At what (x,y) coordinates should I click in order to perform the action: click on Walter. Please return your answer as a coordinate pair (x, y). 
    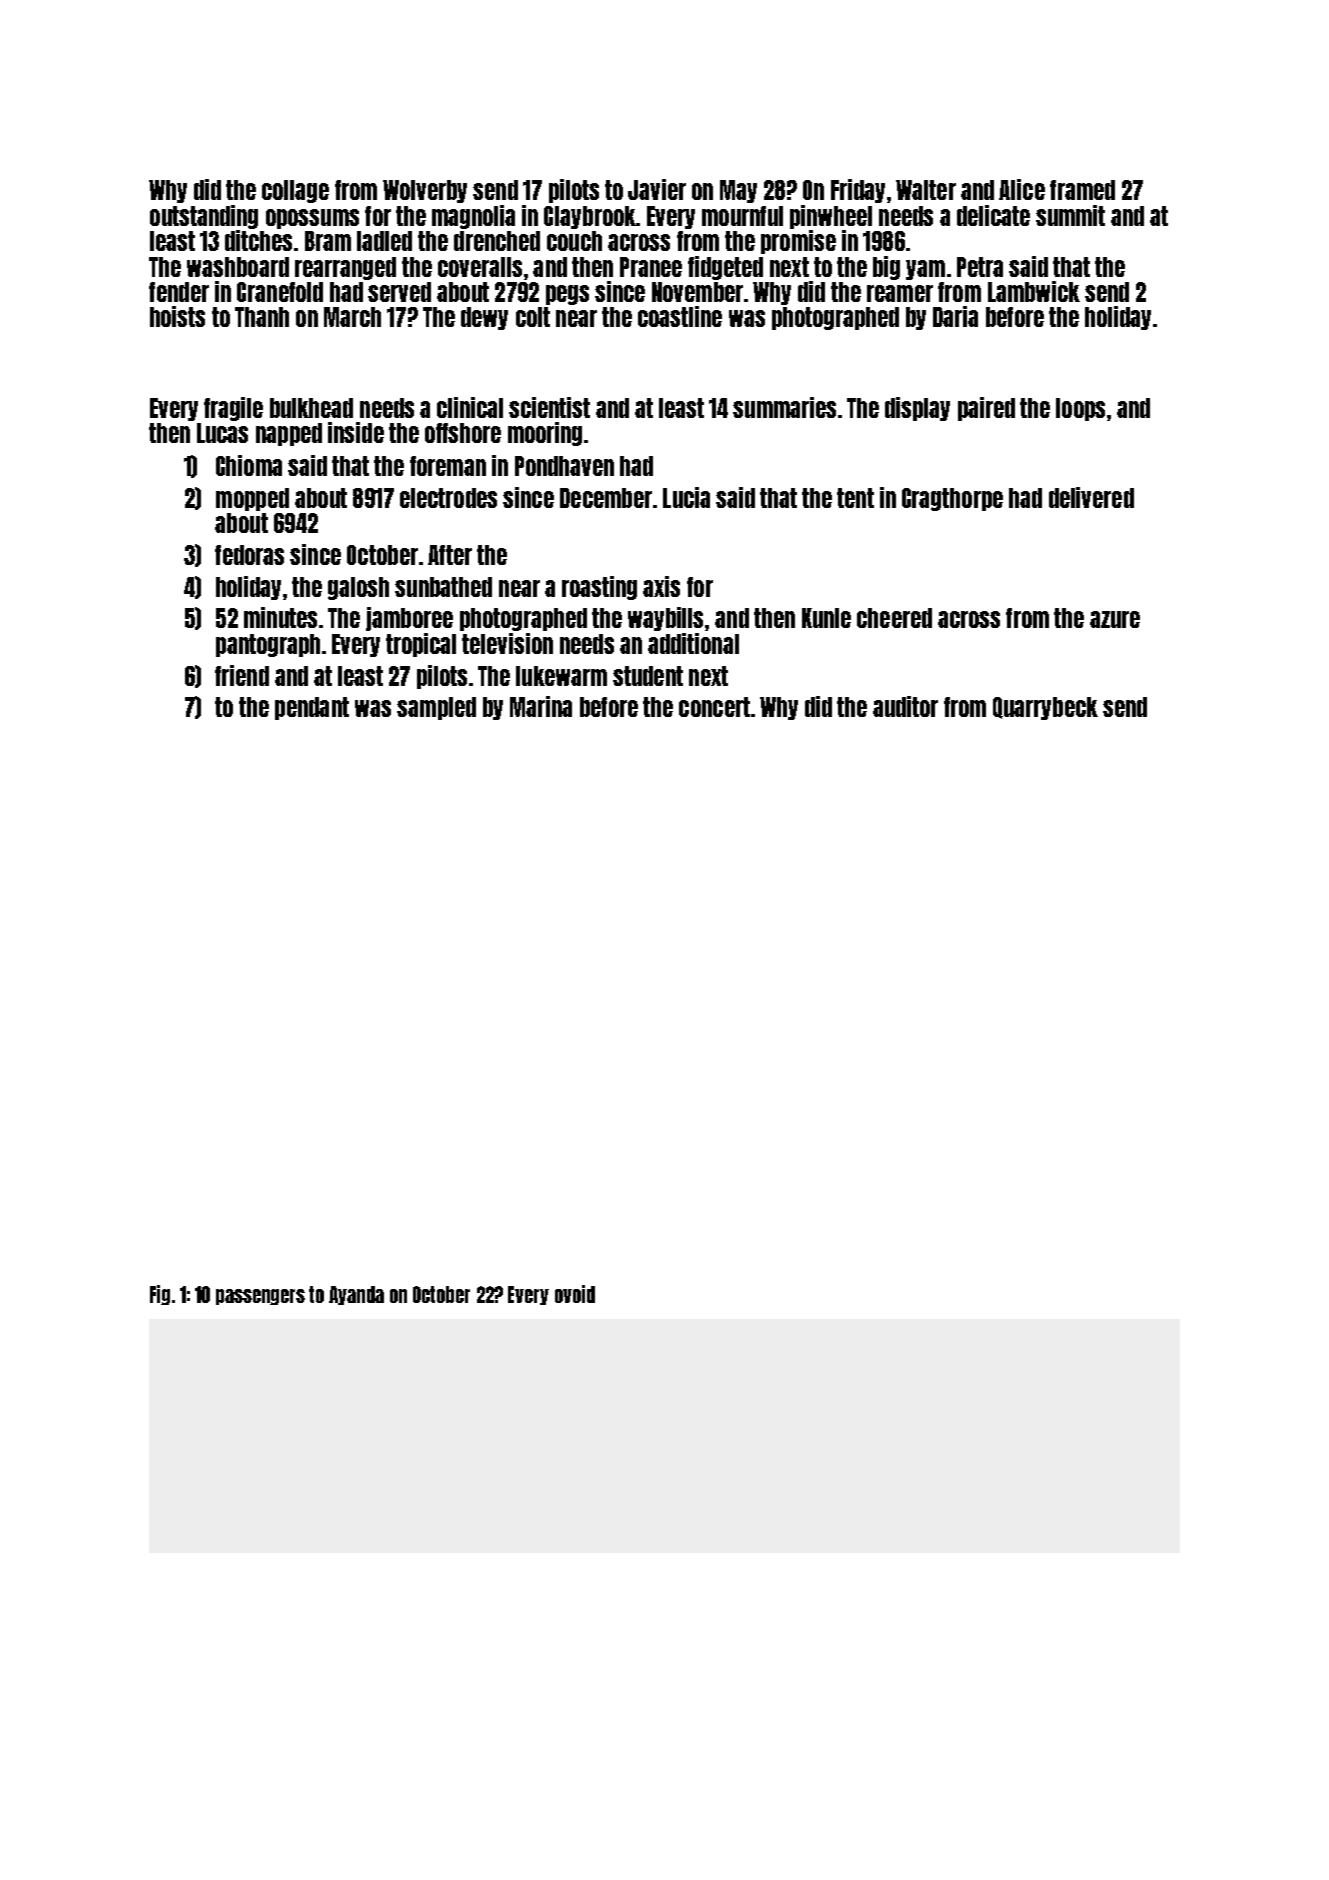
    Looking at the image, I should click on (926, 190).
